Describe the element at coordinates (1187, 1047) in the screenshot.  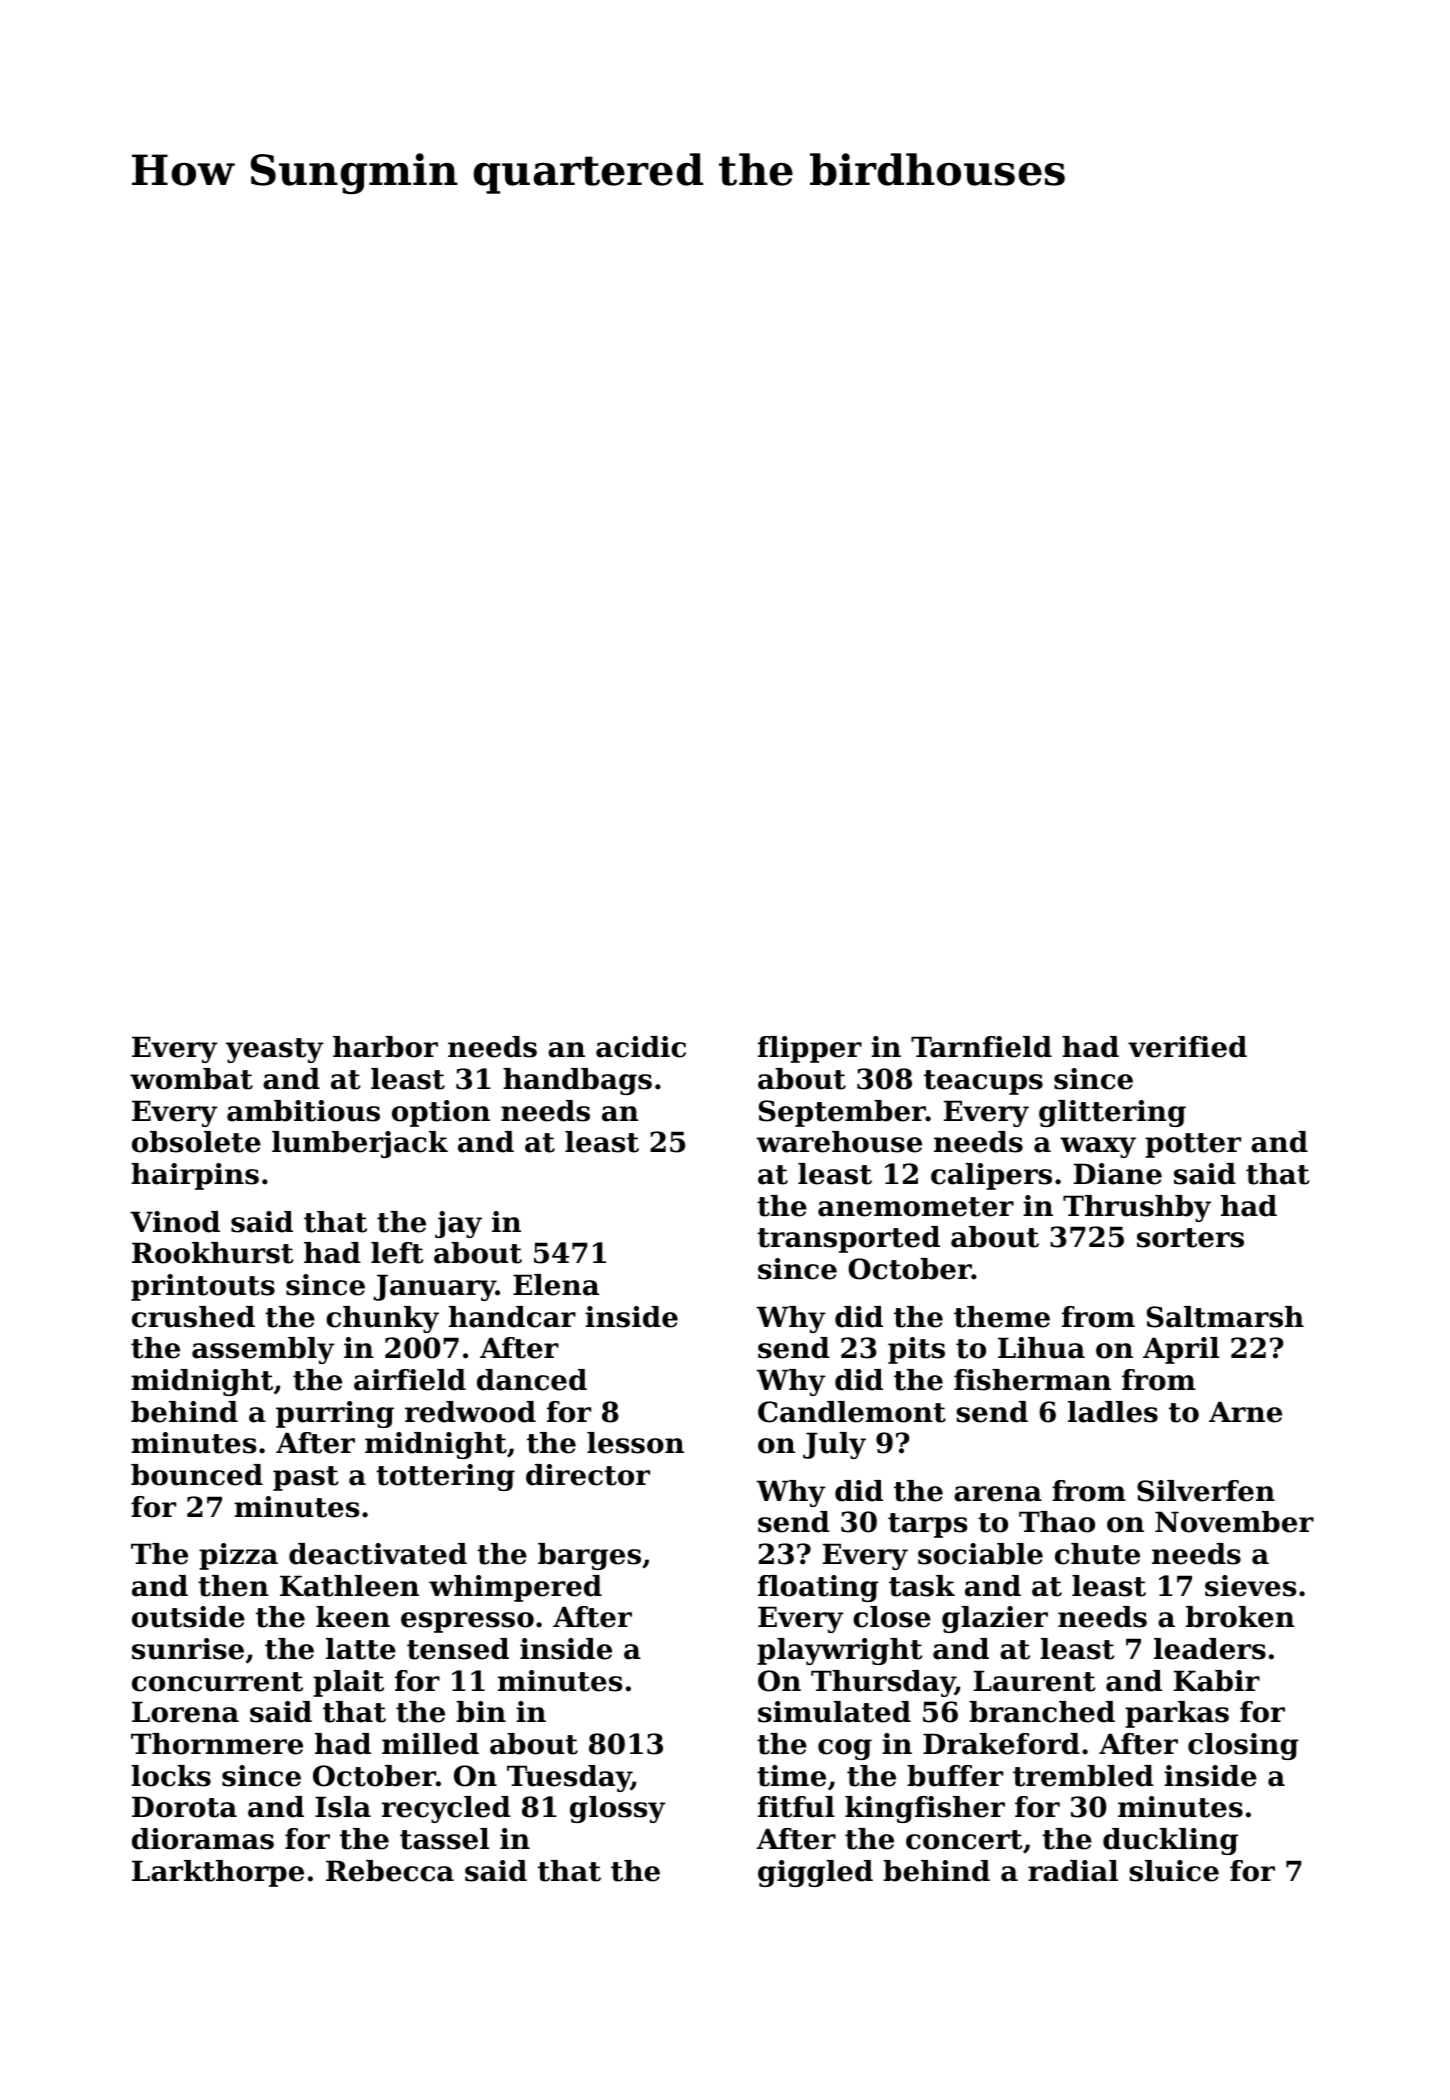
I see `verified` at that location.
